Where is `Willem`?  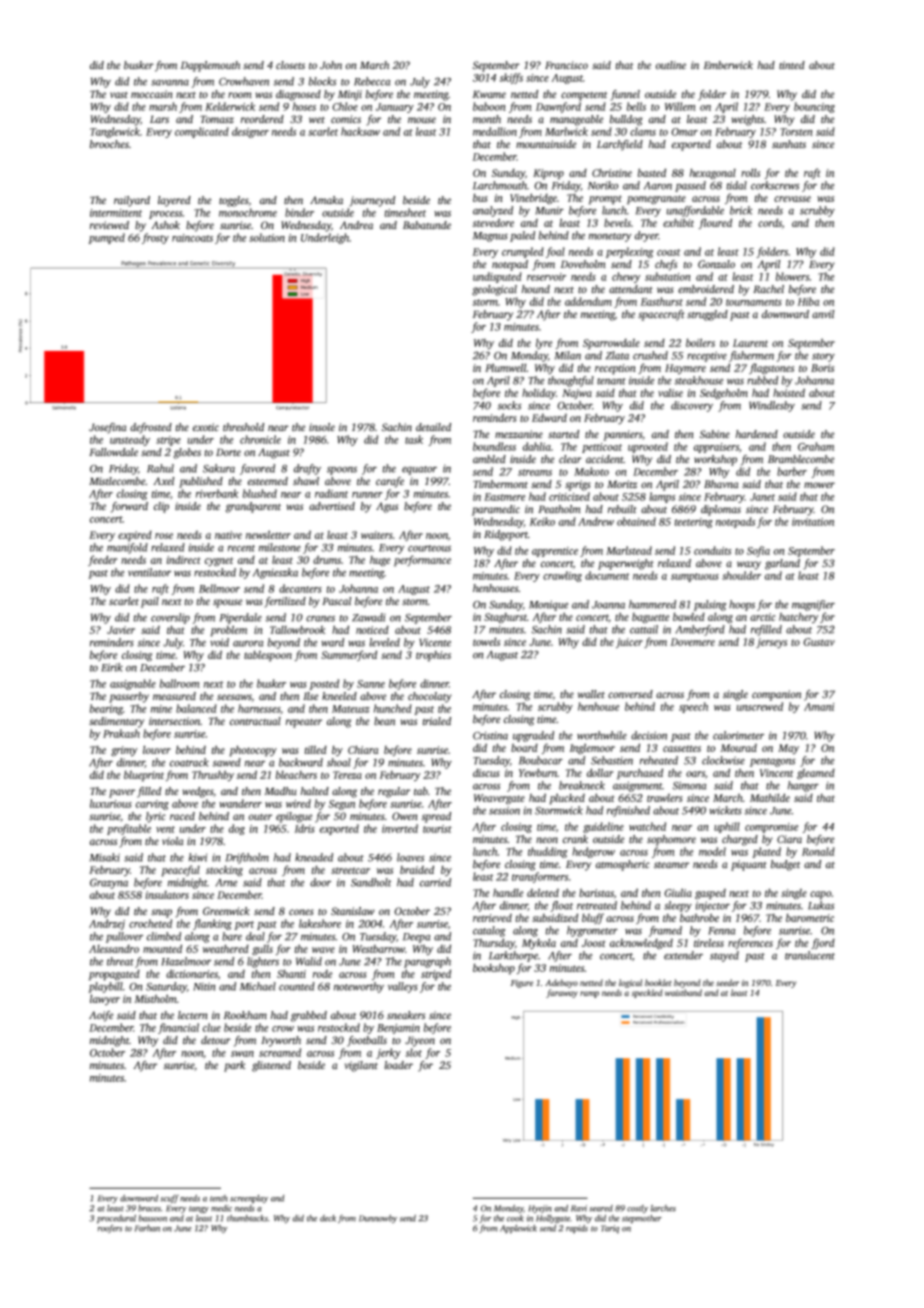 Willem is located at coordinates (680, 106).
